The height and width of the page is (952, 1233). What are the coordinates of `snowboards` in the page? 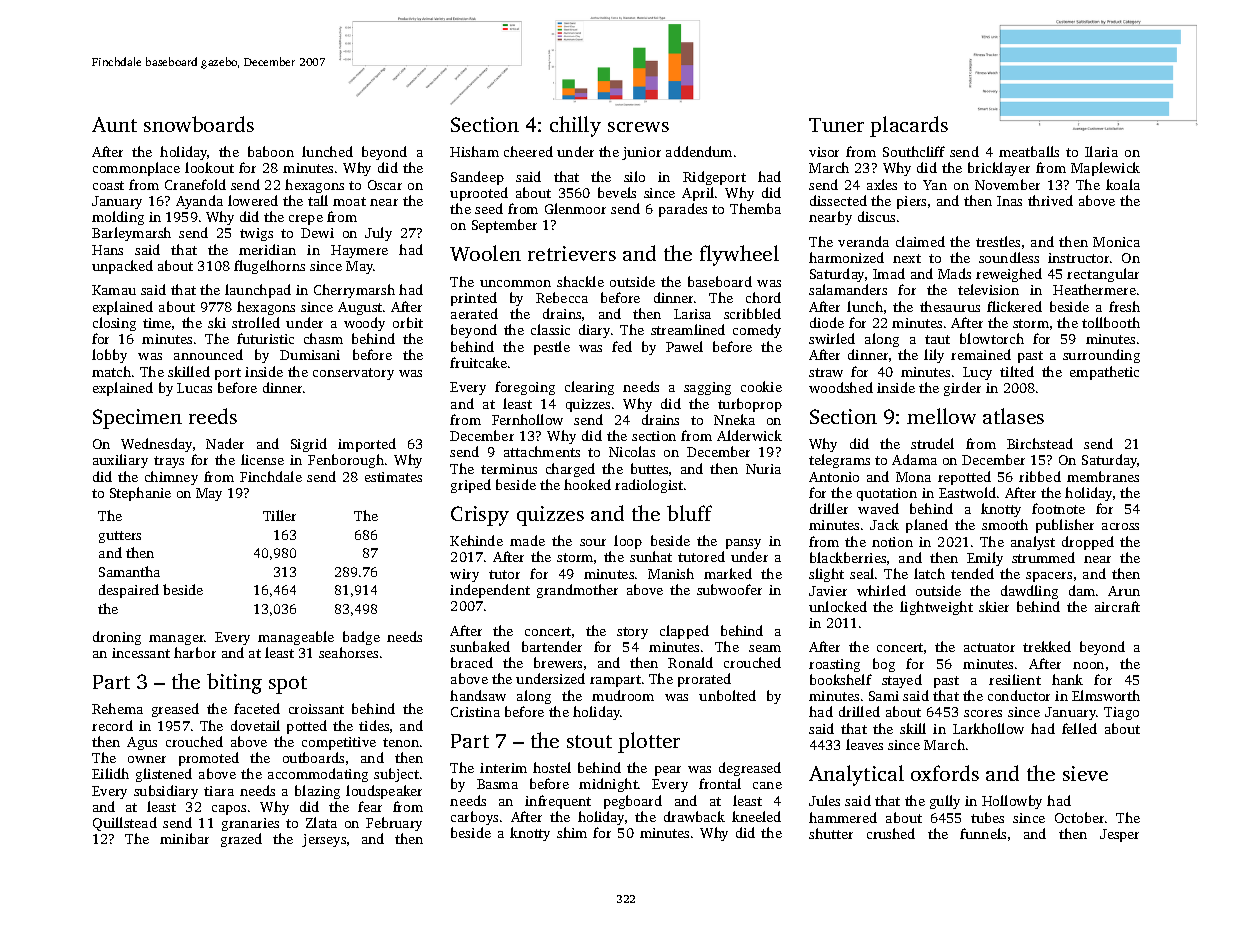 It's located at (199, 124).
